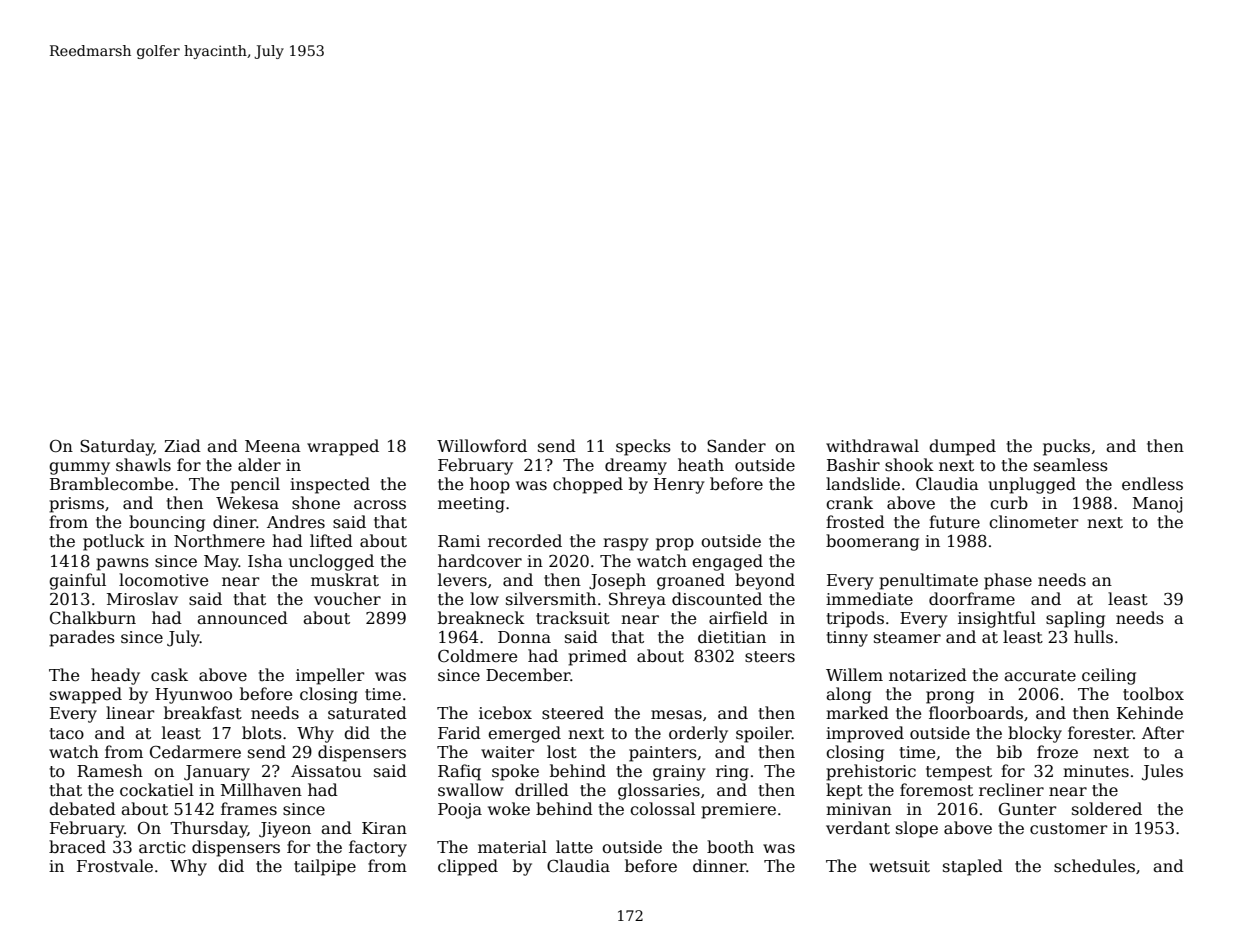 This image has height=952, width=1233. Describe the element at coordinates (162, 847) in the image. I see `arctic` at that location.
